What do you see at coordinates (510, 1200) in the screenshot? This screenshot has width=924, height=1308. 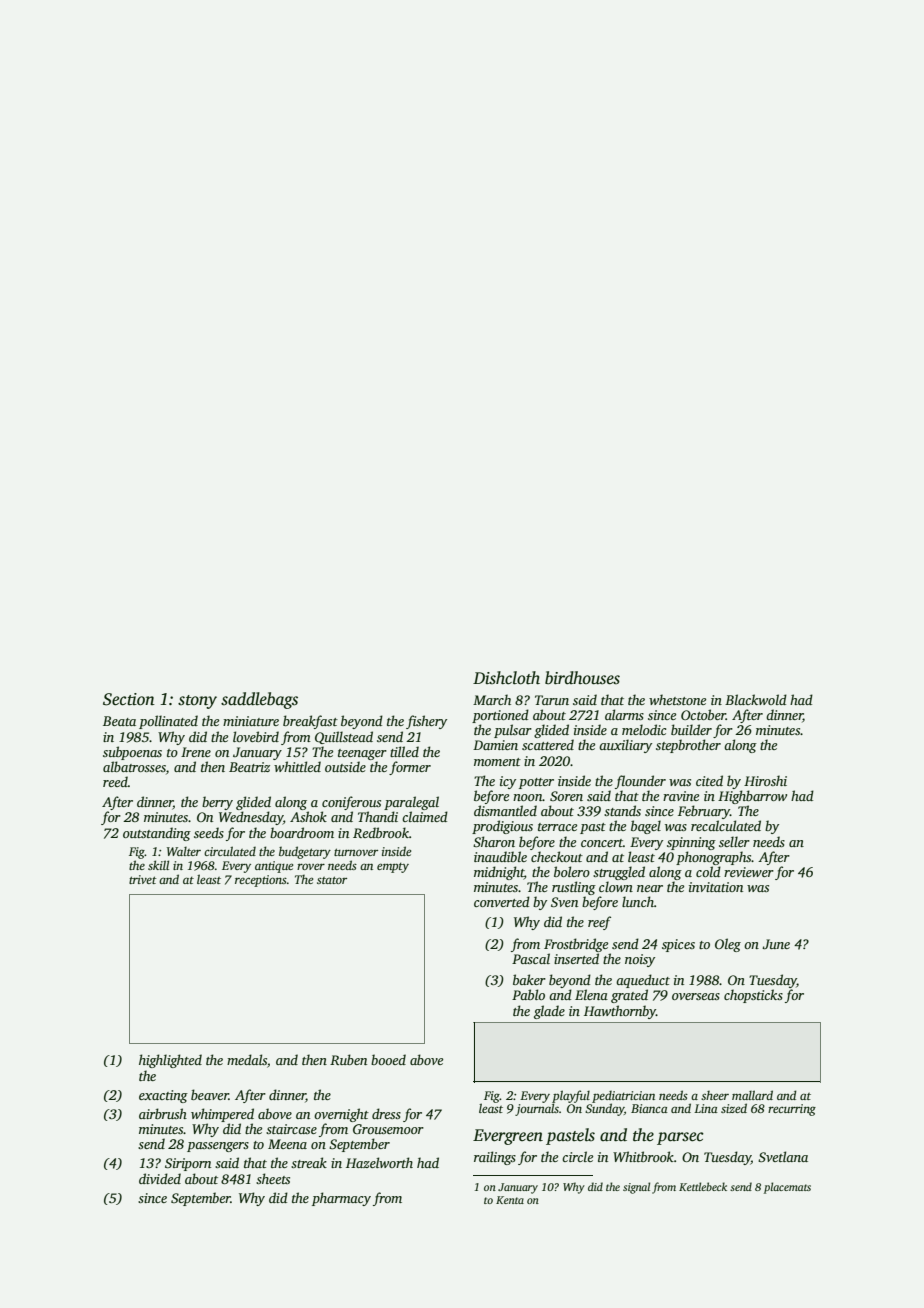 I see `Kenta` at bounding box center [510, 1200].
